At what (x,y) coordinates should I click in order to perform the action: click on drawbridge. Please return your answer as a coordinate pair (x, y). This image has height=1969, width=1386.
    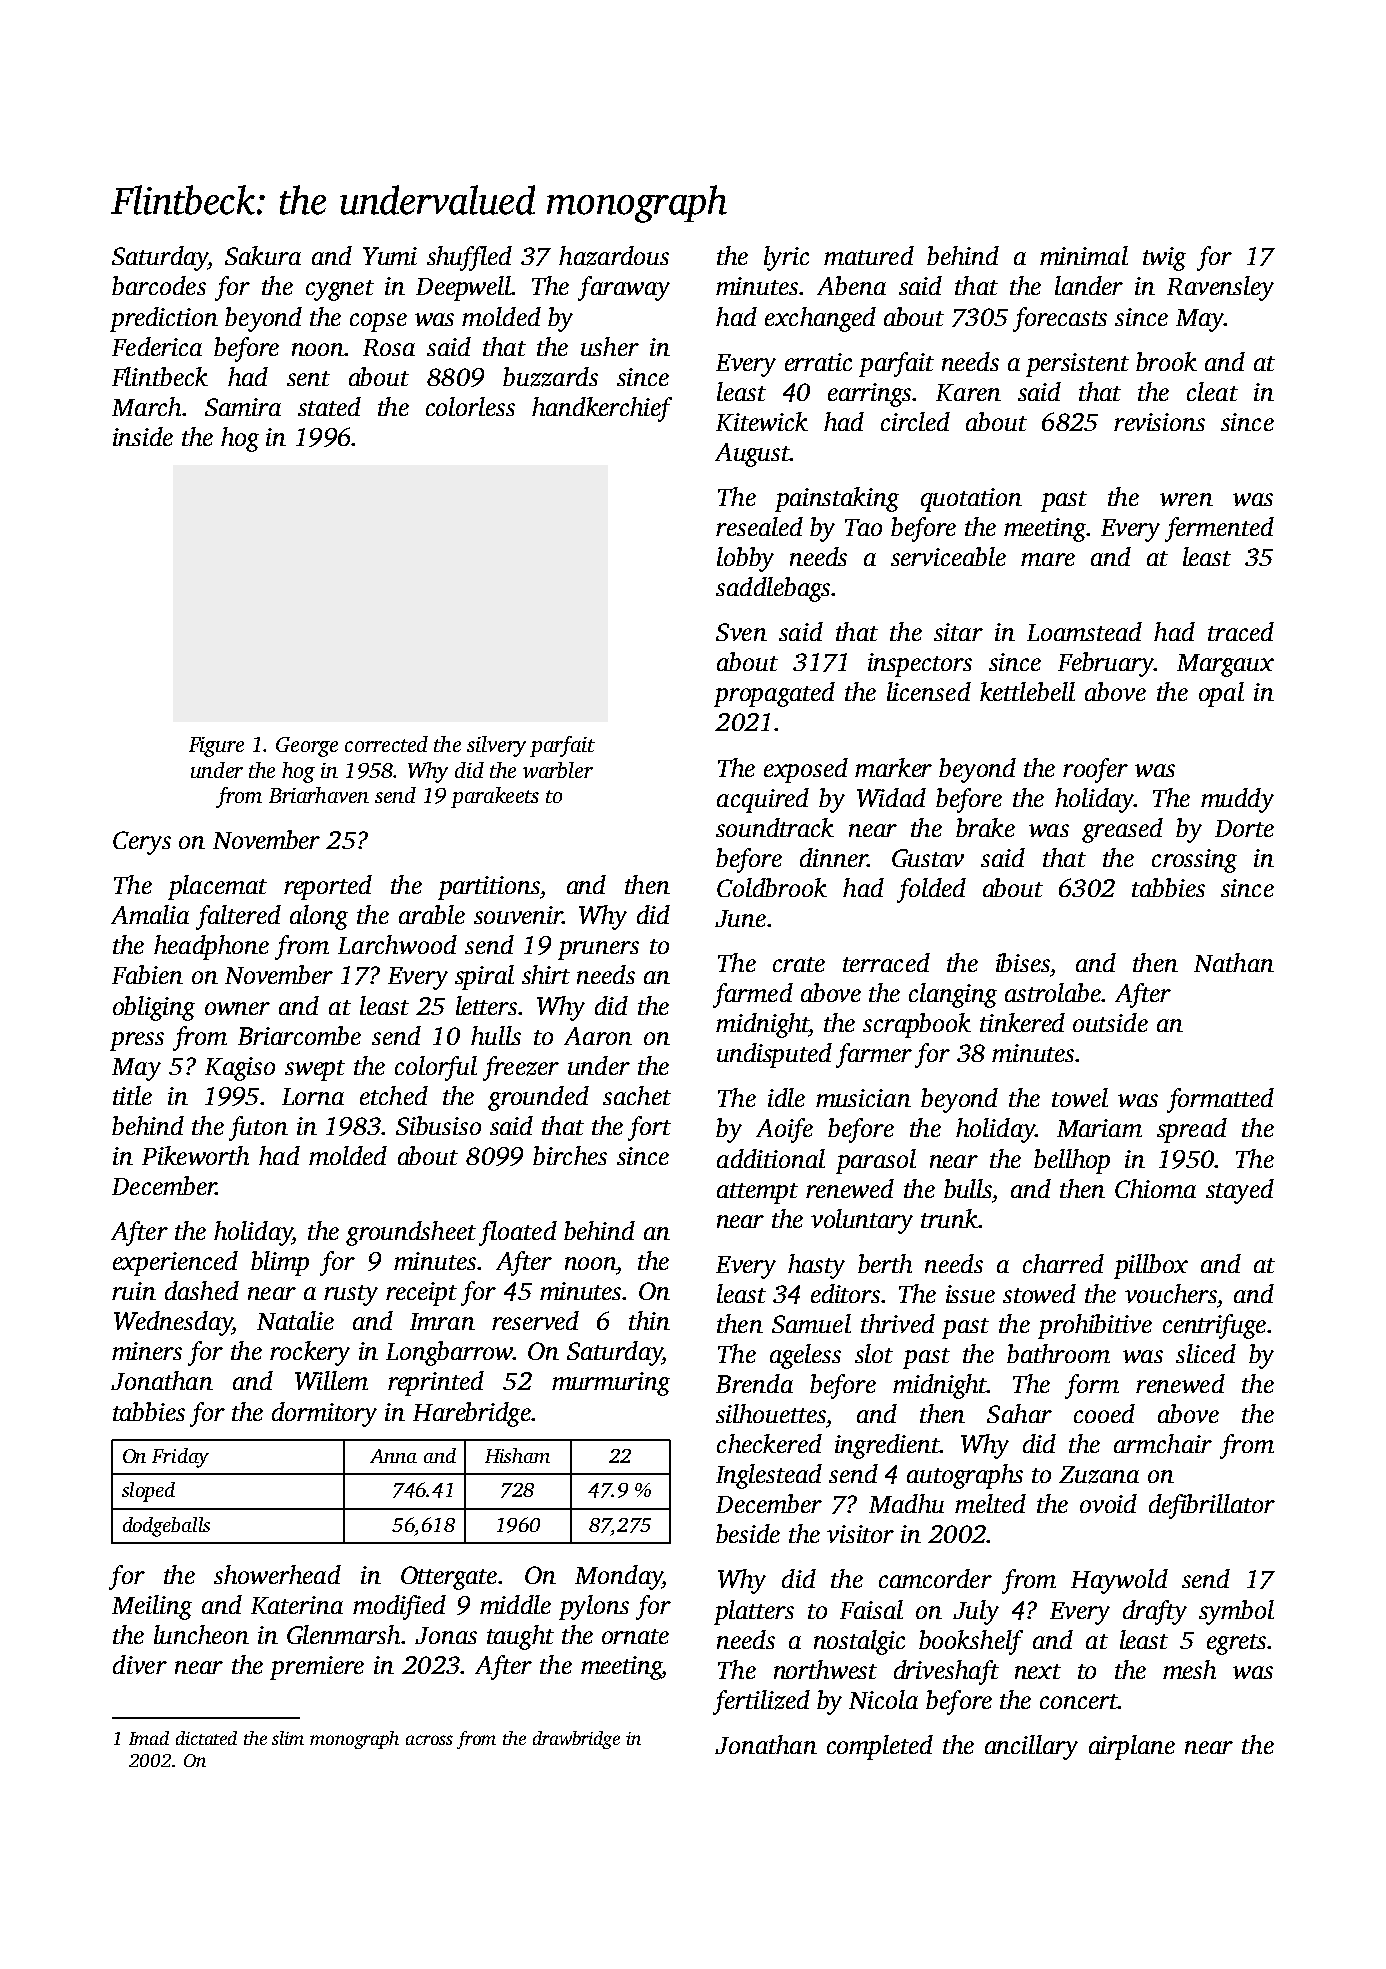
    Looking at the image, I should click on (576, 1740).
